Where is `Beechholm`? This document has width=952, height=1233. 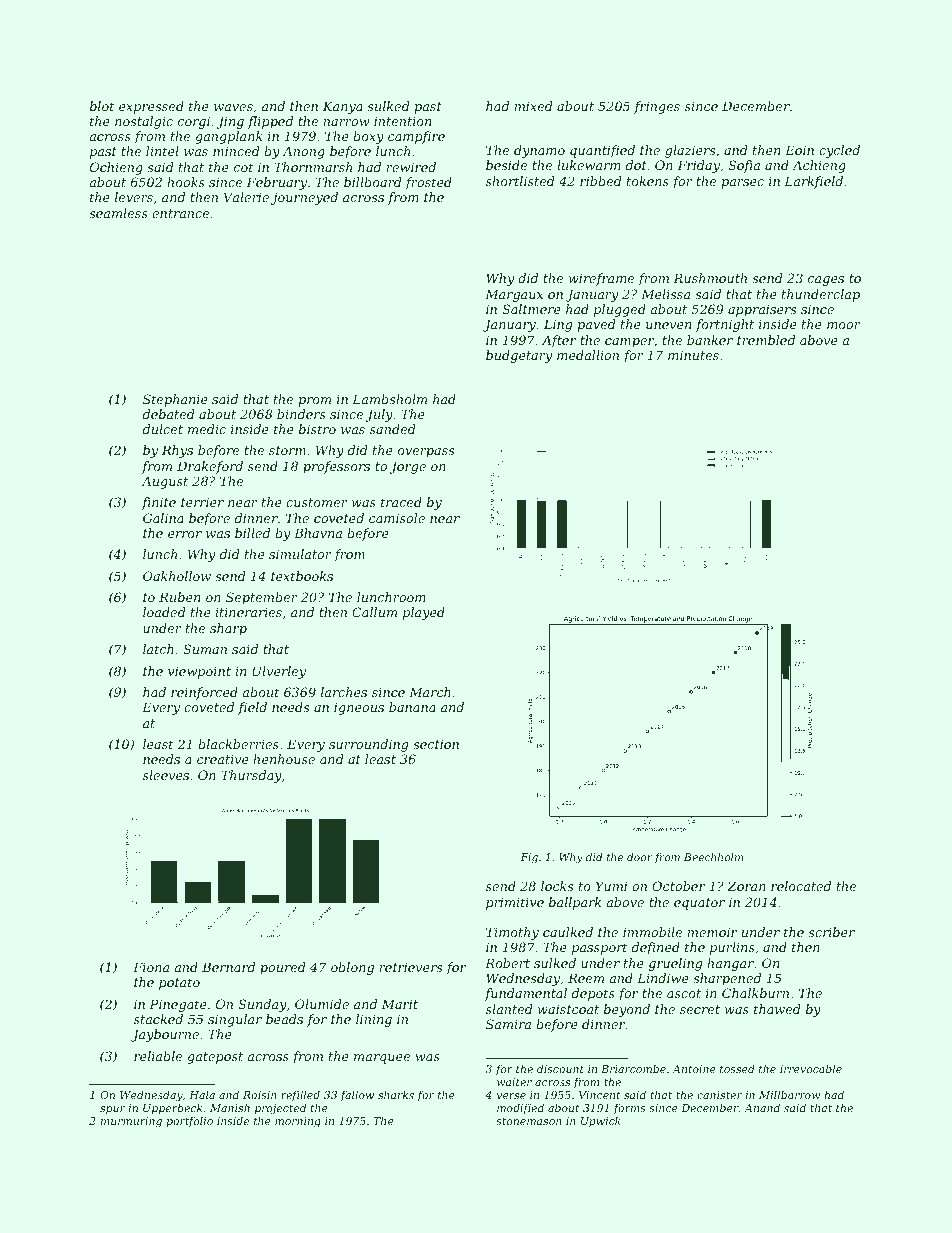 Beechholm is located at coordinates (713, 857).
